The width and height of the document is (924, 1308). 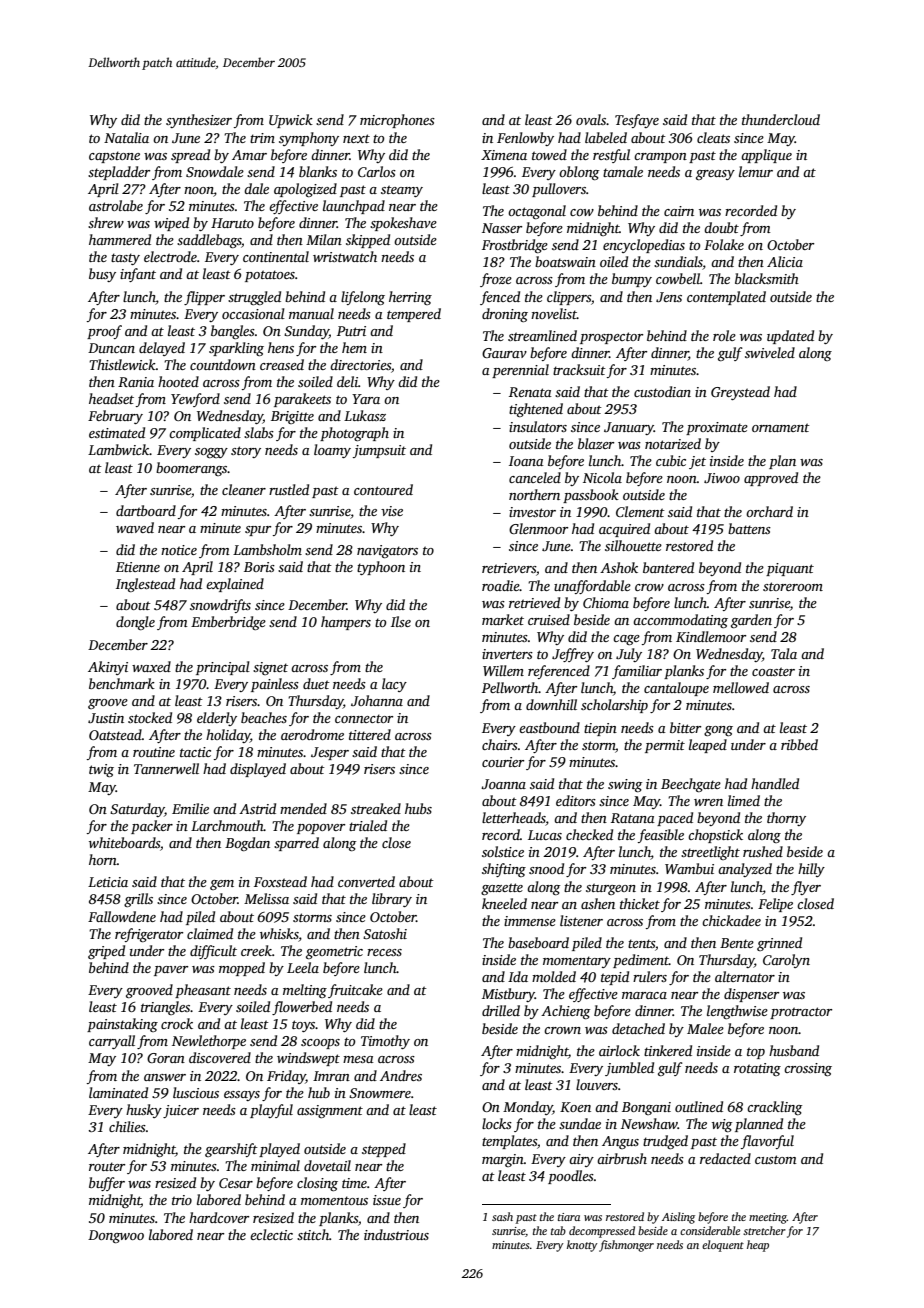 What do you see at coordinates (576, 800) in the document?
I see `editors` at bounding box center [576, 800].
